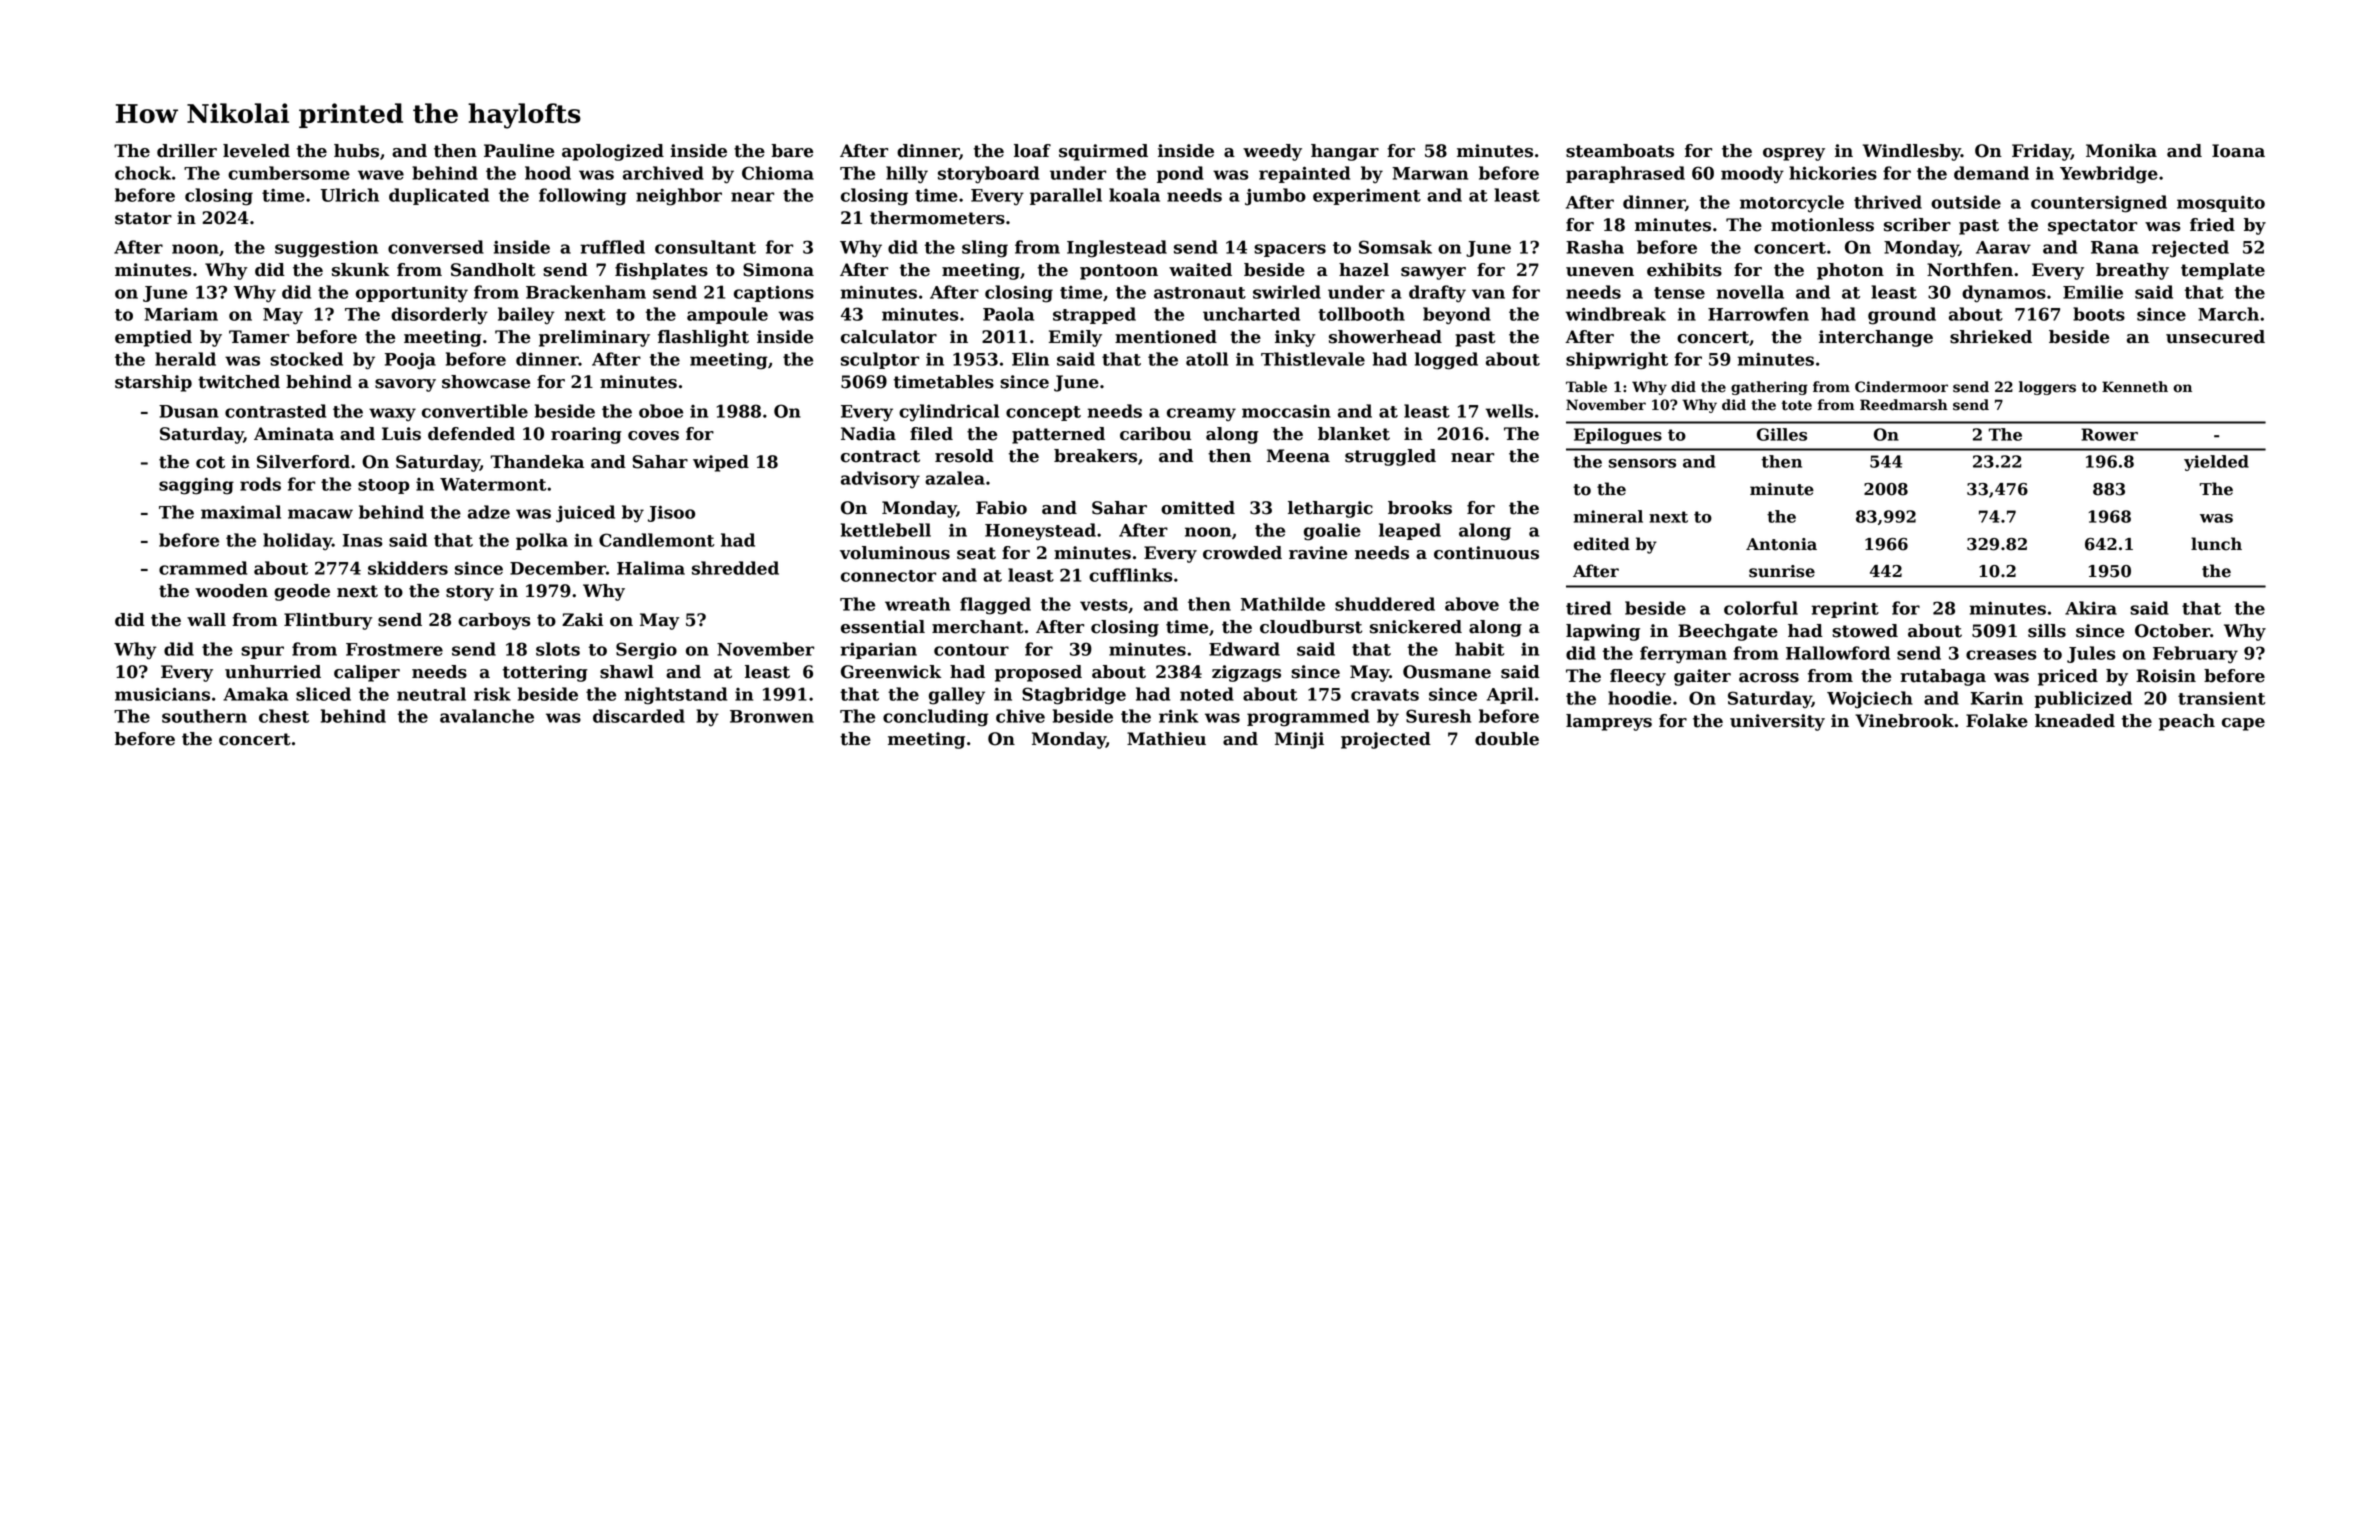  What do you see at coordinates (583, 197) in the image?
I see `following` at bounding box center [583, 197].
